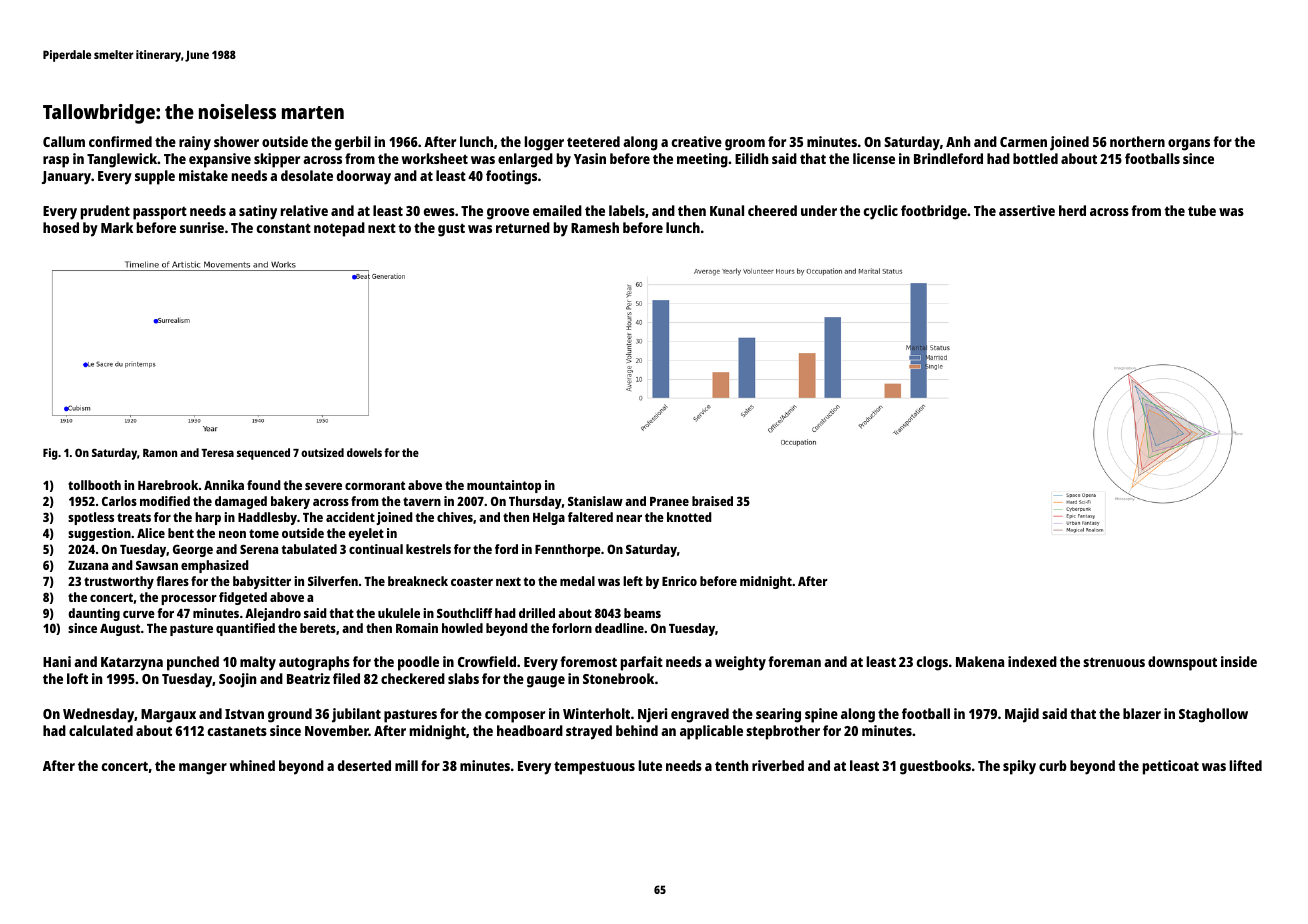  What do you see at coordinates (595, 227) in the page?
I see `Ramesh` at bounding box center [595, 227].
